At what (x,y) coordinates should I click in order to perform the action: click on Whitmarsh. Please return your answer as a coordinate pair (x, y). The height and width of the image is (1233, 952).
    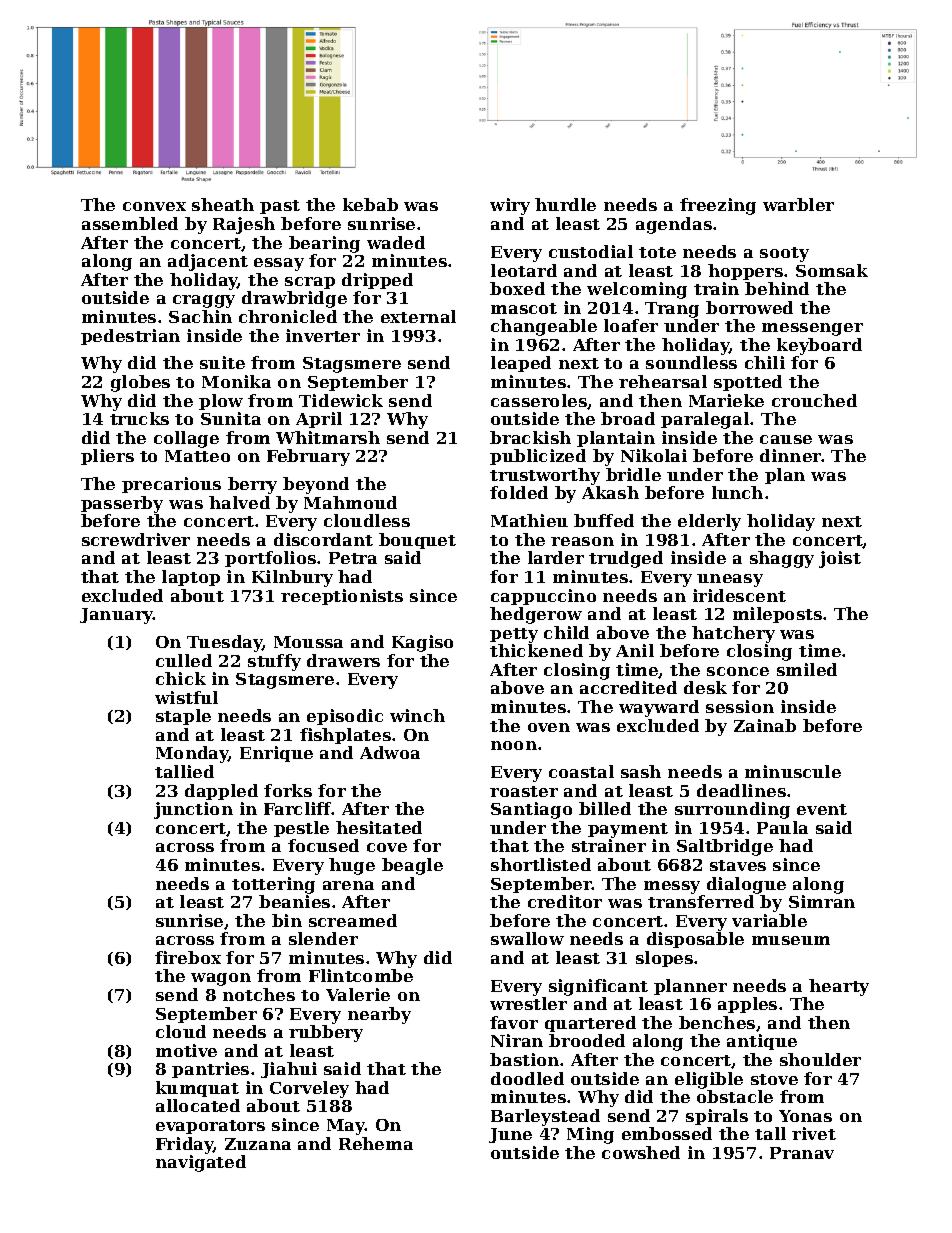
    Looking at the image, I should click on (328, 437).
